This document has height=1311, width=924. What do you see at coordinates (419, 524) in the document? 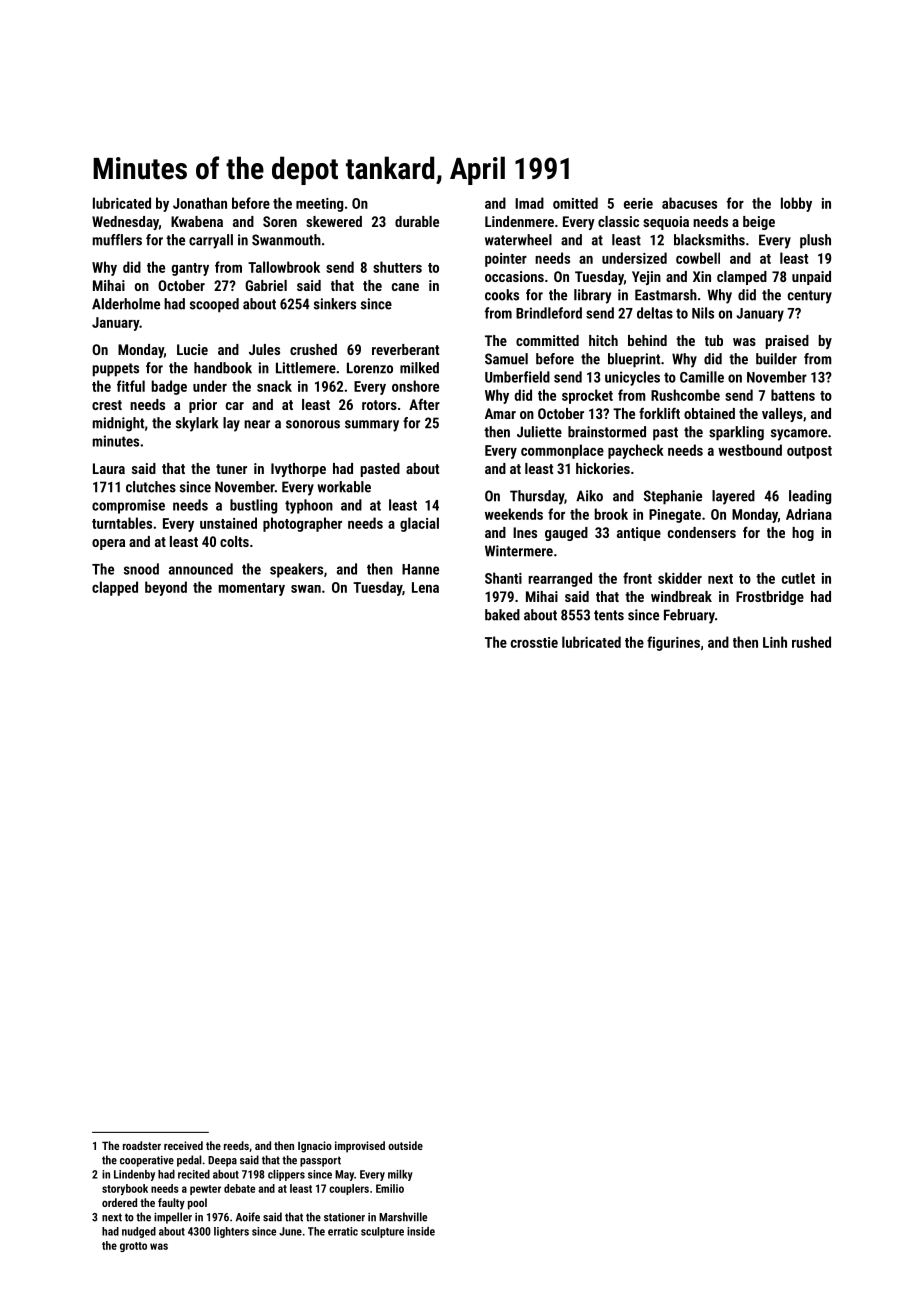
I see `glacial` at bounding box center [419, 524].
